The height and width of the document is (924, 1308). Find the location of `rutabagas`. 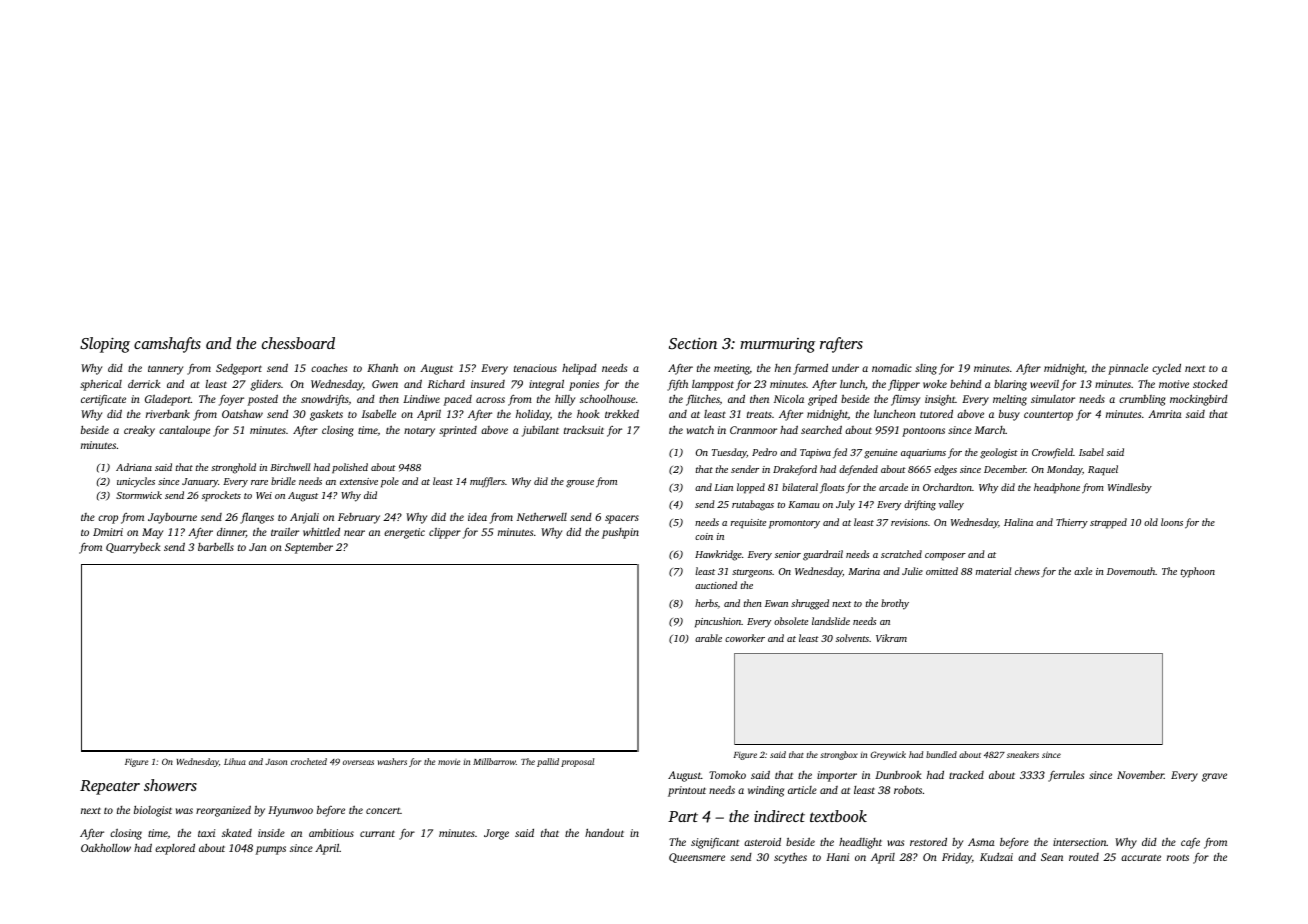

rutabagas is located at coordinates (753, 505).
